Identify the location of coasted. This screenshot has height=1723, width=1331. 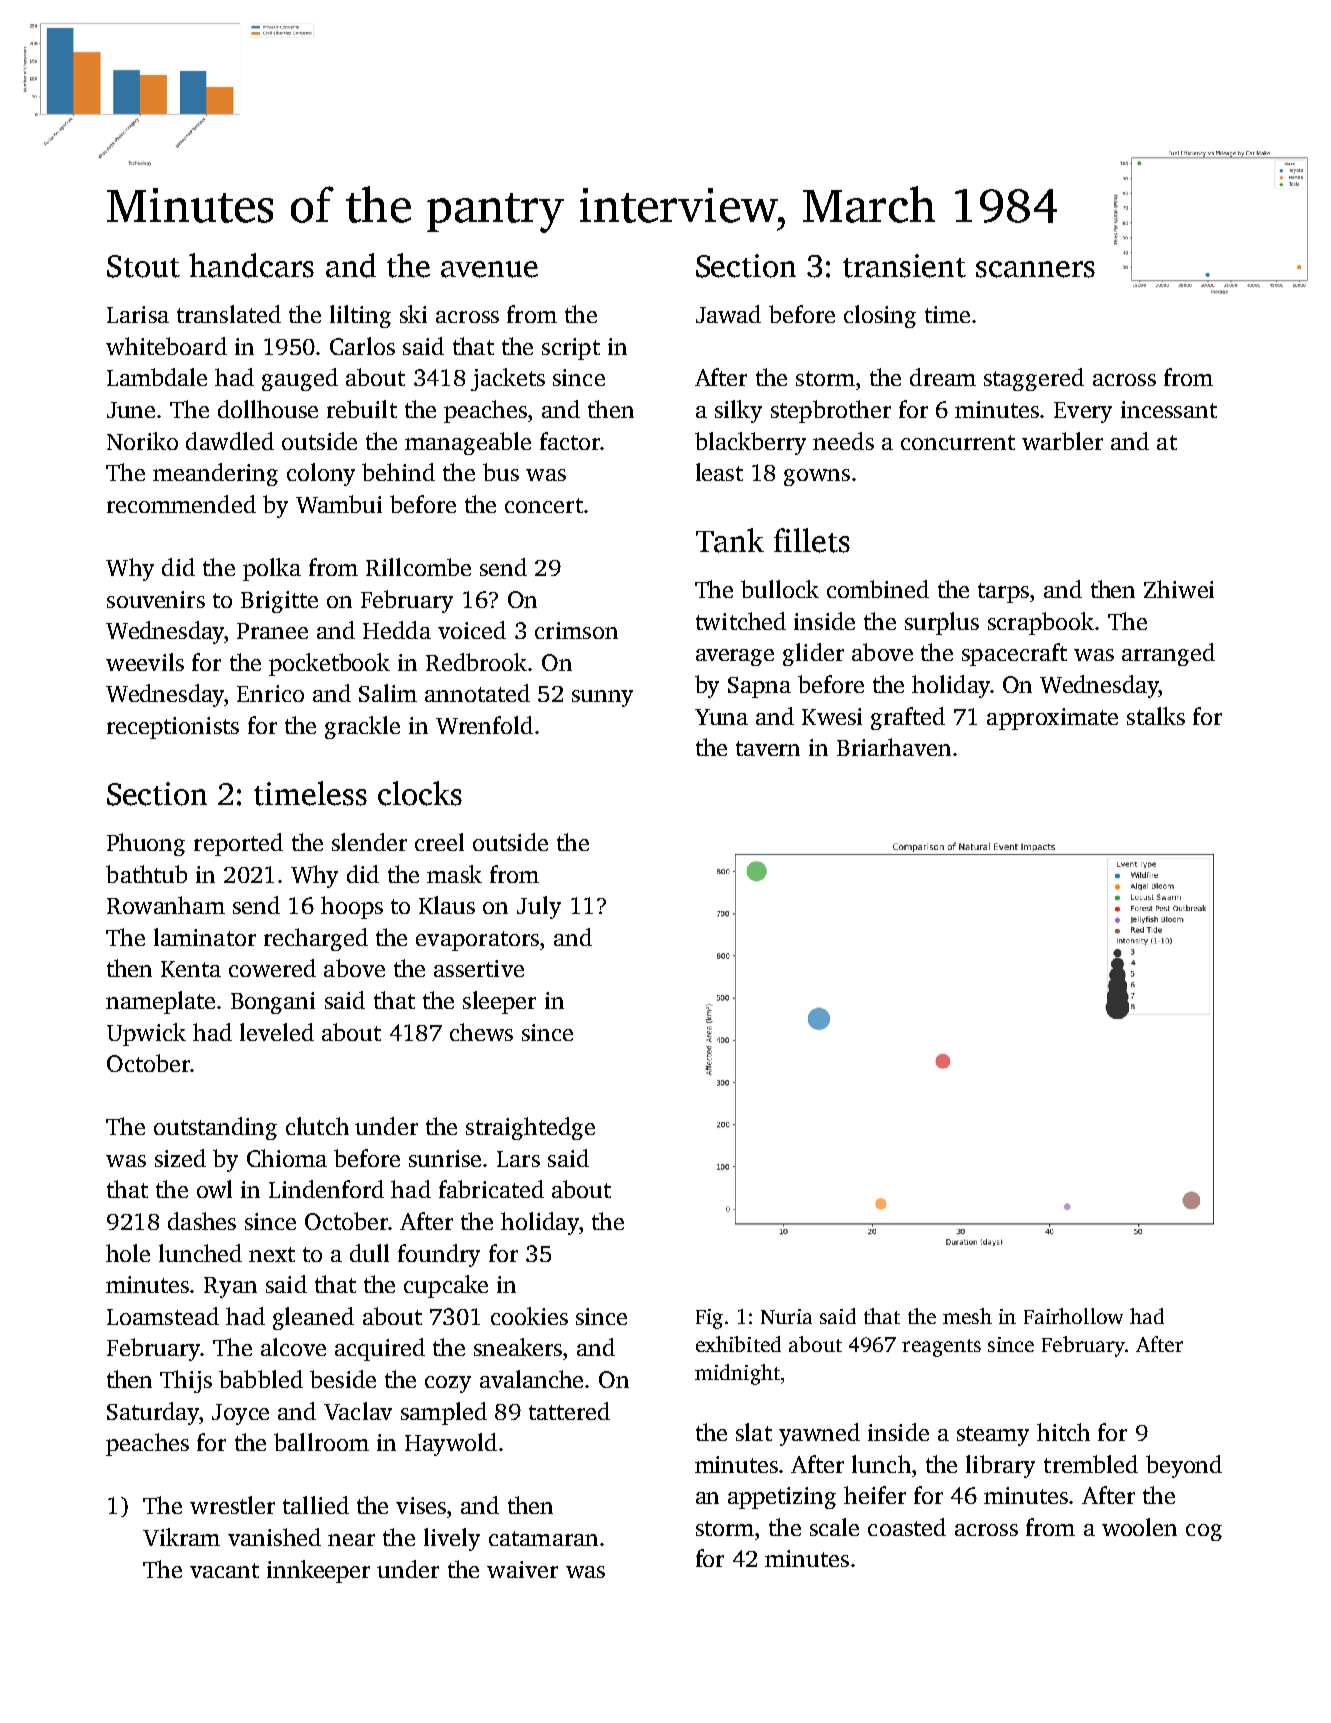
(907, 1527).
